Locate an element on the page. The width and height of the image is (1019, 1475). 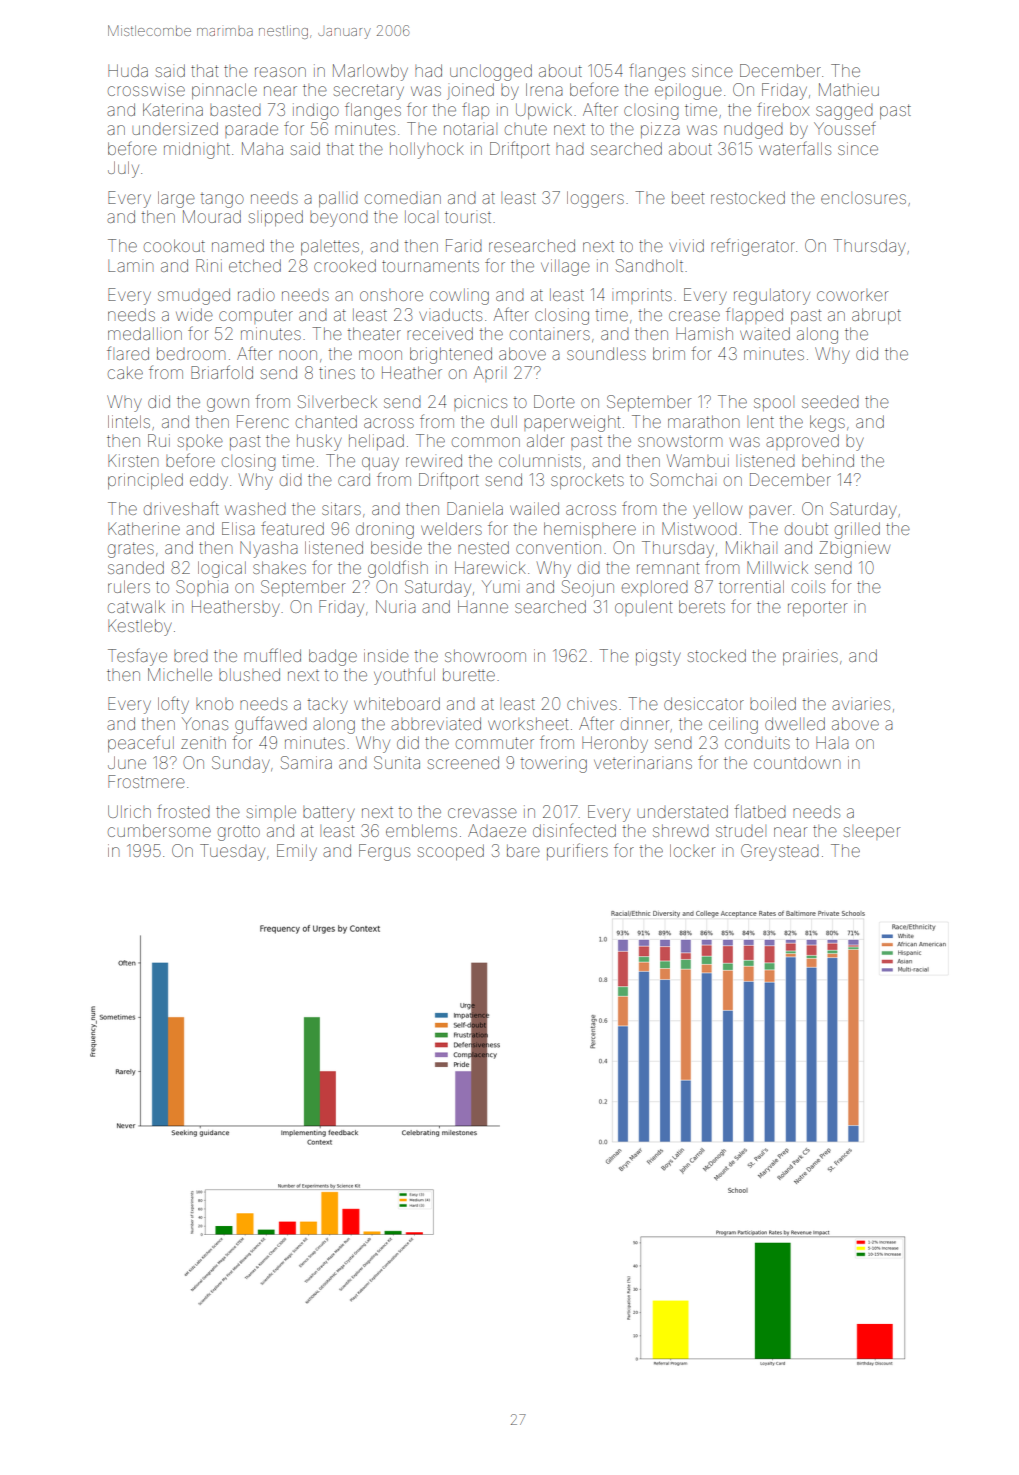
Dorte is located at coordinates (554, 401).
